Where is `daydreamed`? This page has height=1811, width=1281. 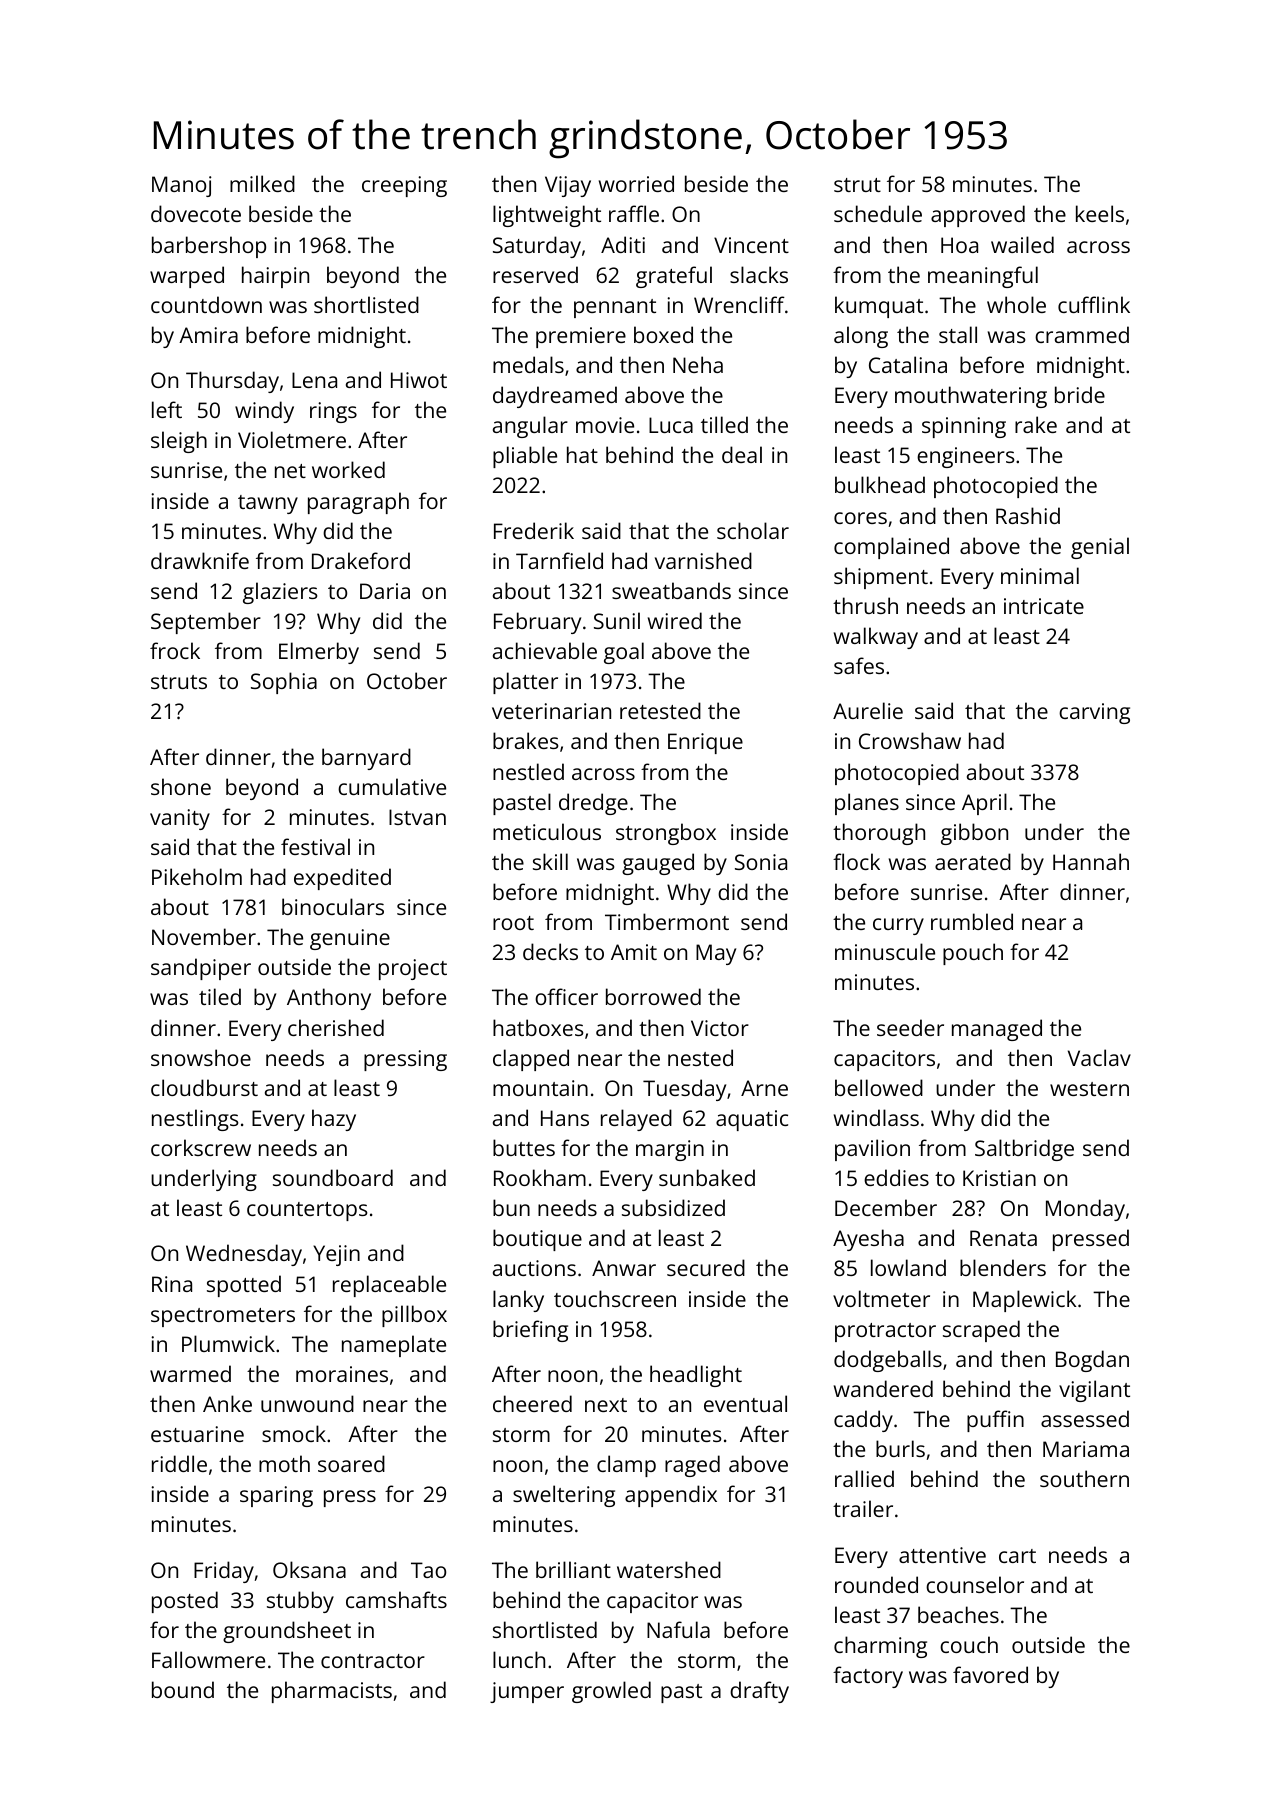
daydreamed is located at coordinates (555, 397).
